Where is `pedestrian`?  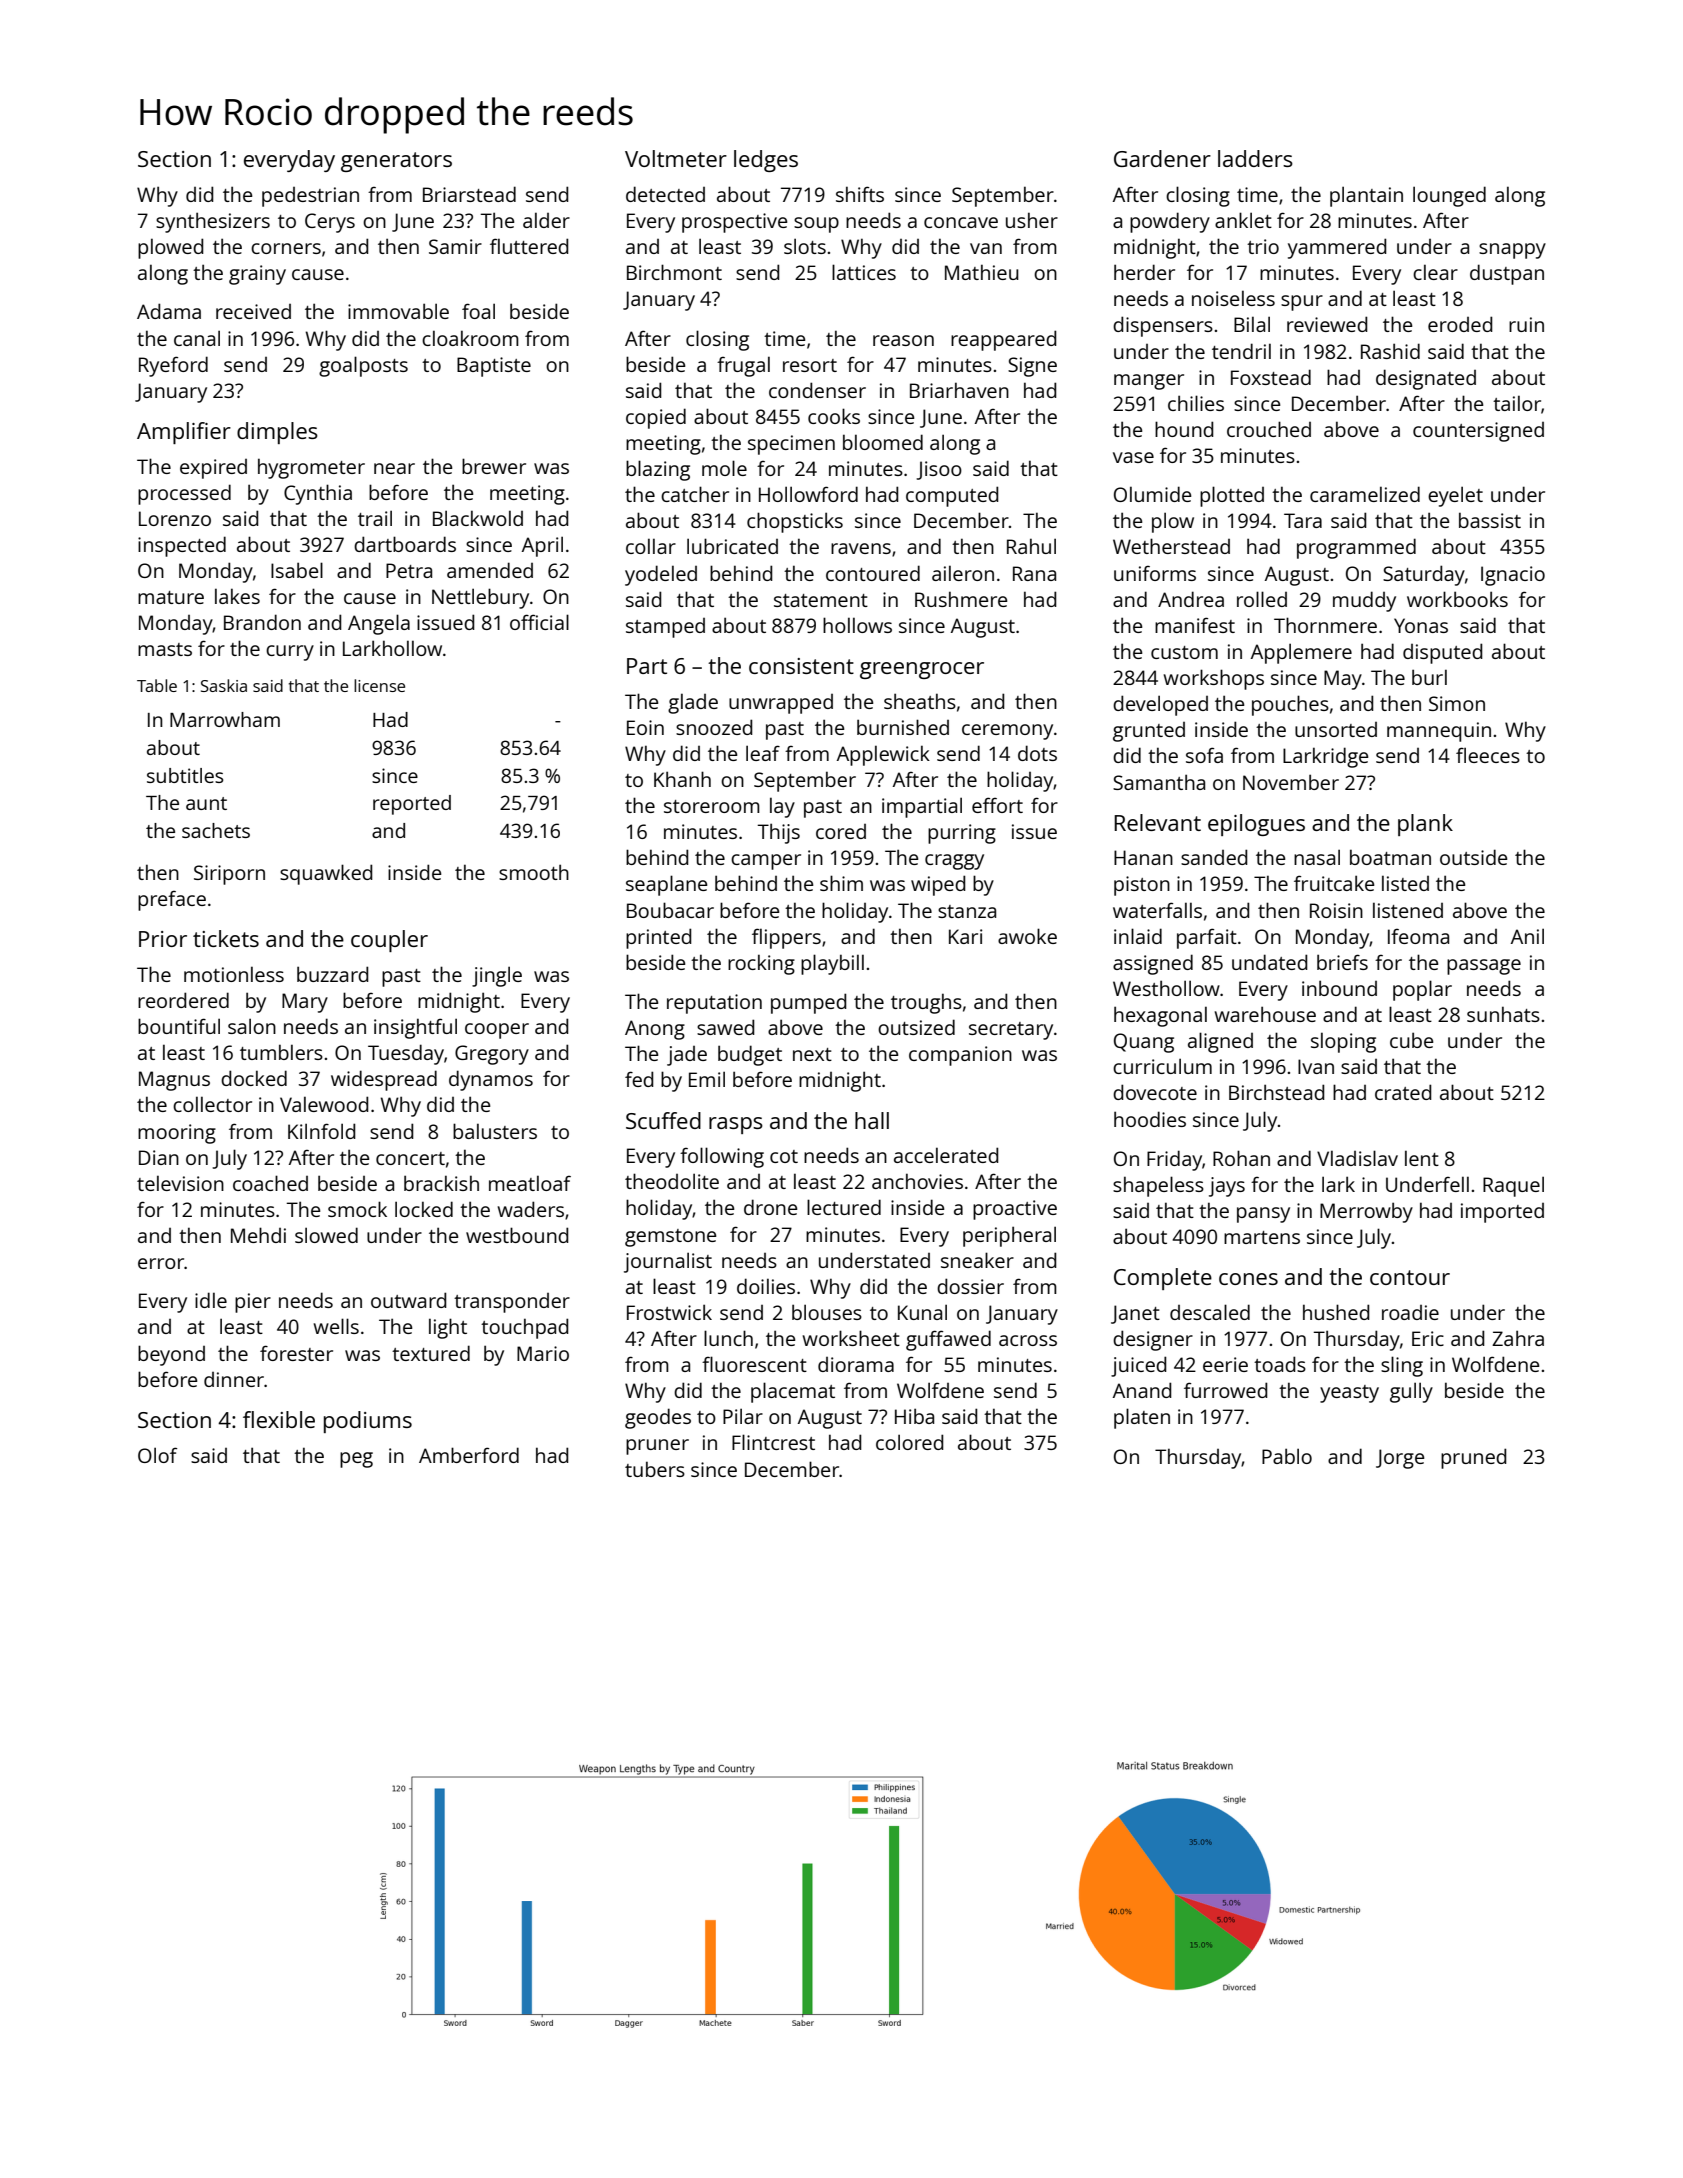 pedestrian is located at coordinates (310, 197).
